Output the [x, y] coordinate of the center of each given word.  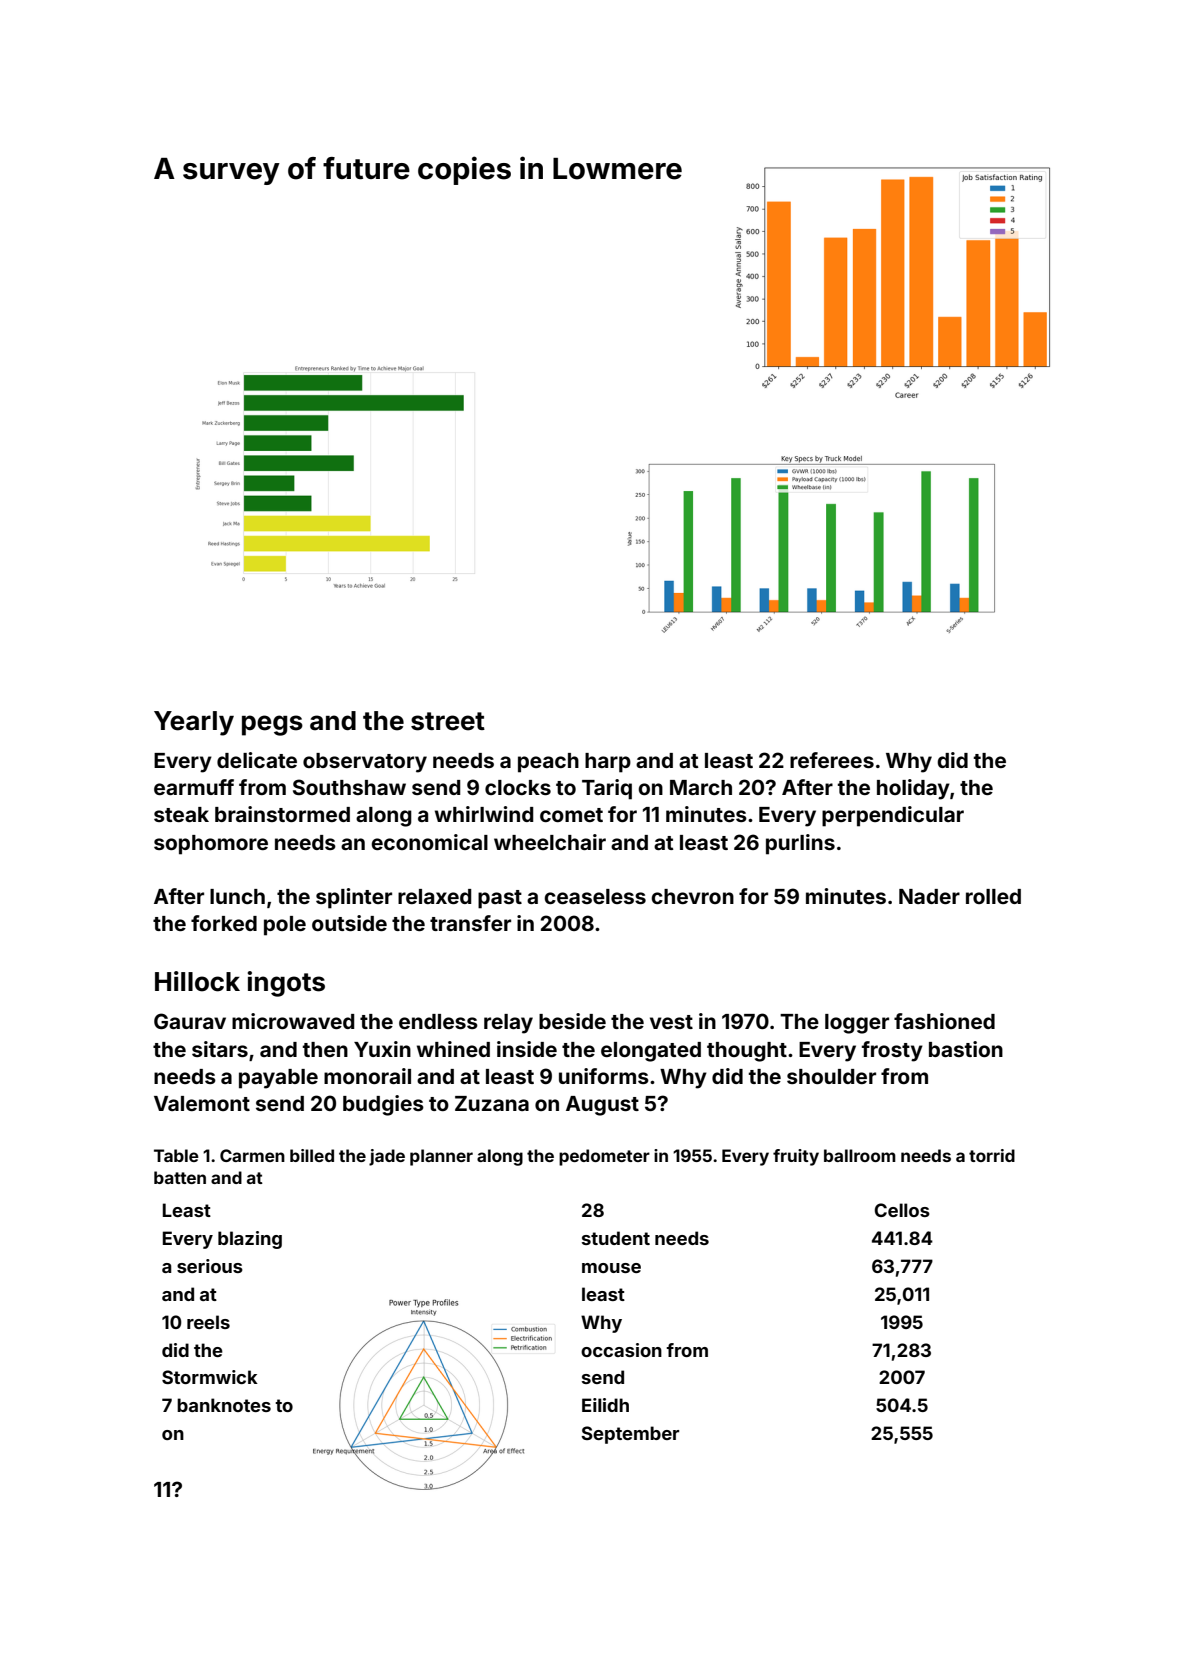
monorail [367, 1076]
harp [608, 763]
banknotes [224, 1405]
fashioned [944, 1021]
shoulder [831, 1076]
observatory [365, 763]
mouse [611, 1268]
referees [832, 760]
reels [208, 1322]
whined [453, 1049]
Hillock [197, 981]
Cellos [902, 1210]
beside [572, 1021]
